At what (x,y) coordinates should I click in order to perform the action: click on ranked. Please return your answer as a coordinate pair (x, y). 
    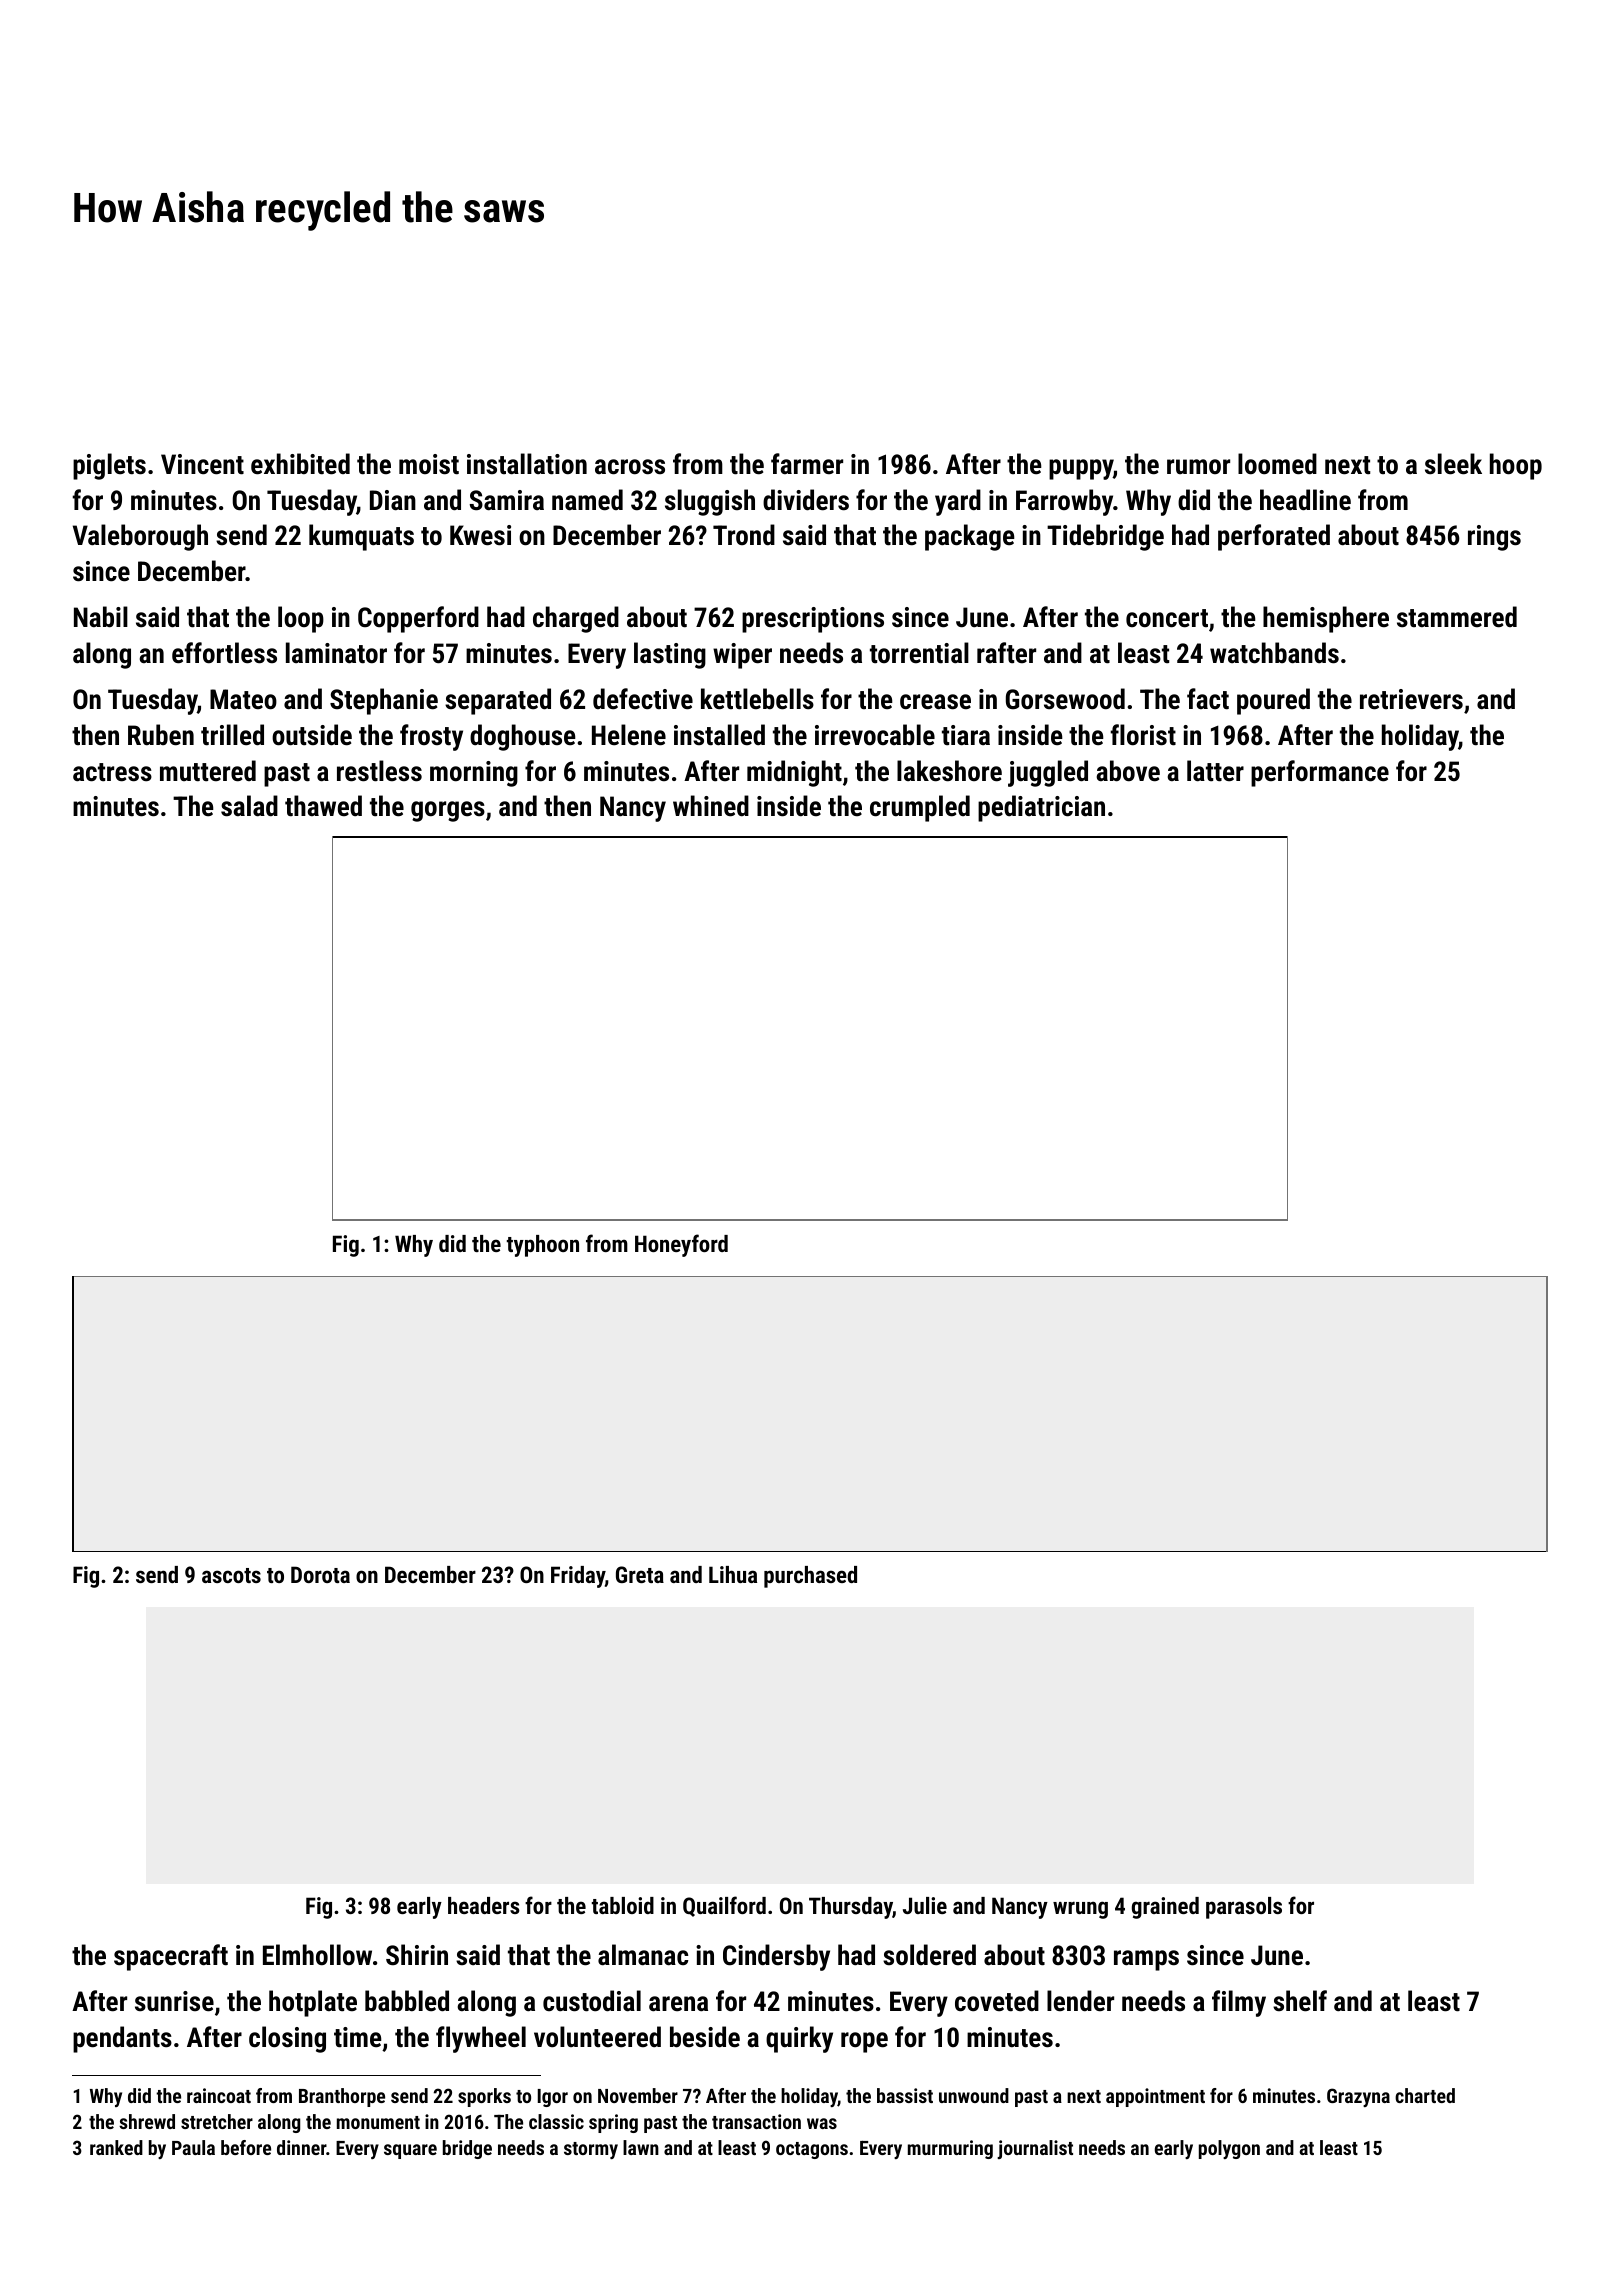
    Looking at the image, I should click on (116, 2147).
